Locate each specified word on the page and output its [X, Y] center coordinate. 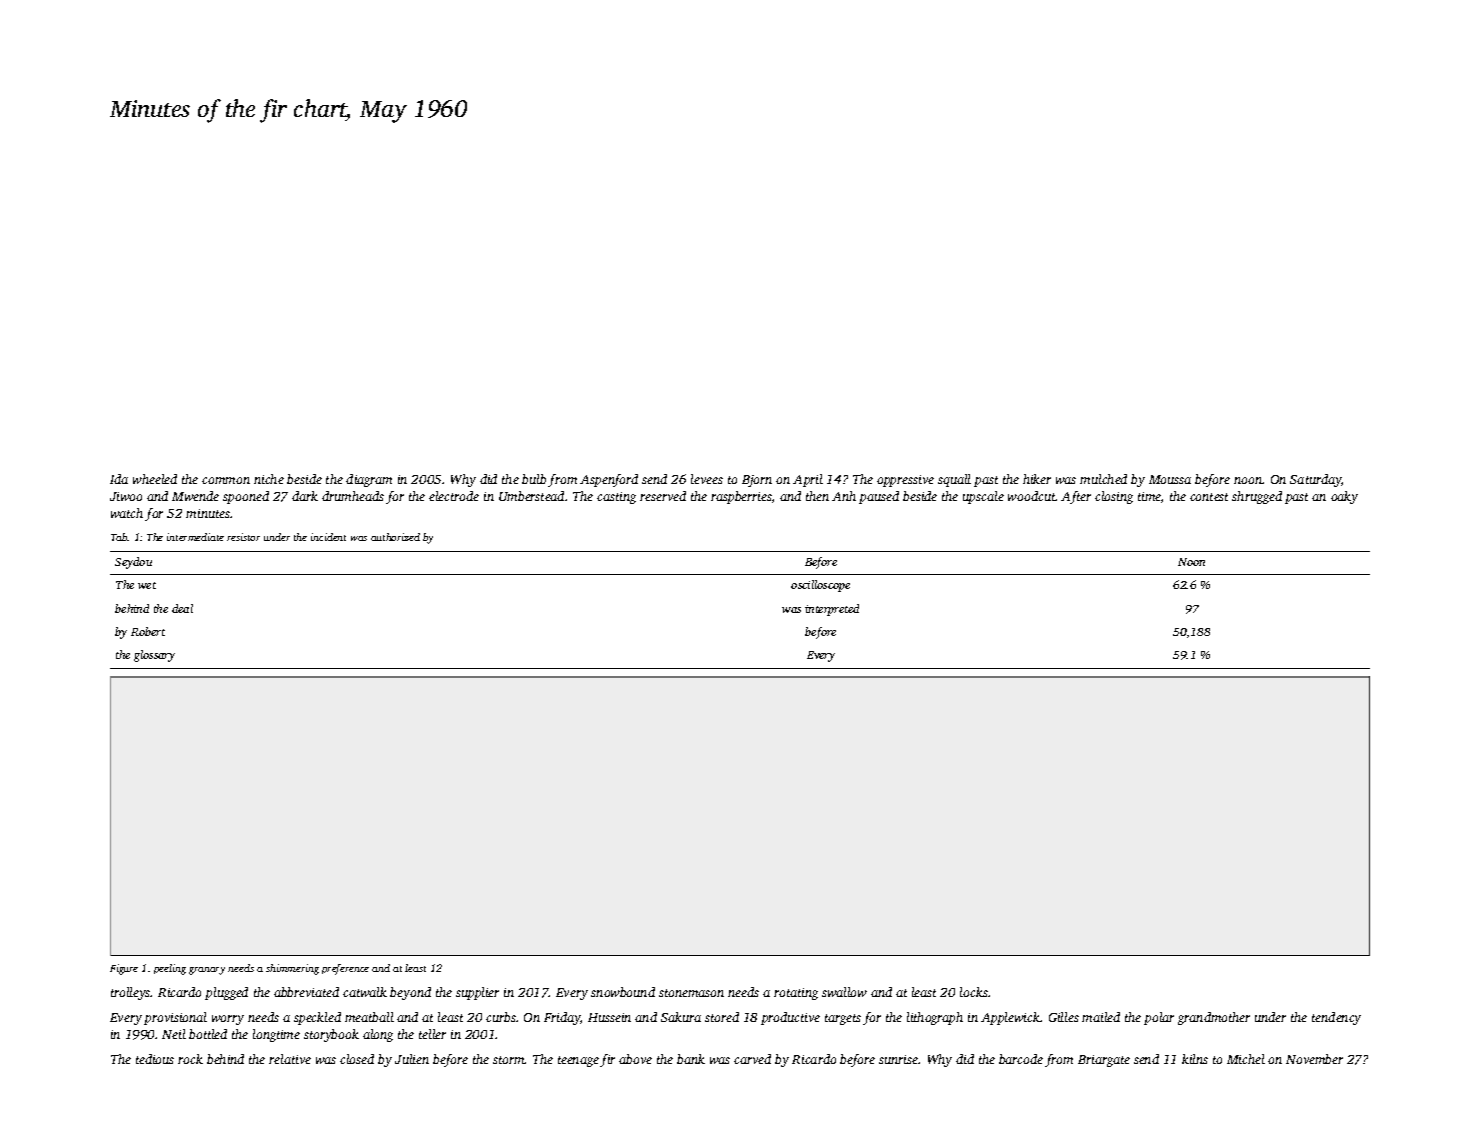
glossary [154, 656]
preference [345, 969]
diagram [369, 480]
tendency [1336, 1018]
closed [357, 1059]
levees [707, 479]
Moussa [1170, 479]
